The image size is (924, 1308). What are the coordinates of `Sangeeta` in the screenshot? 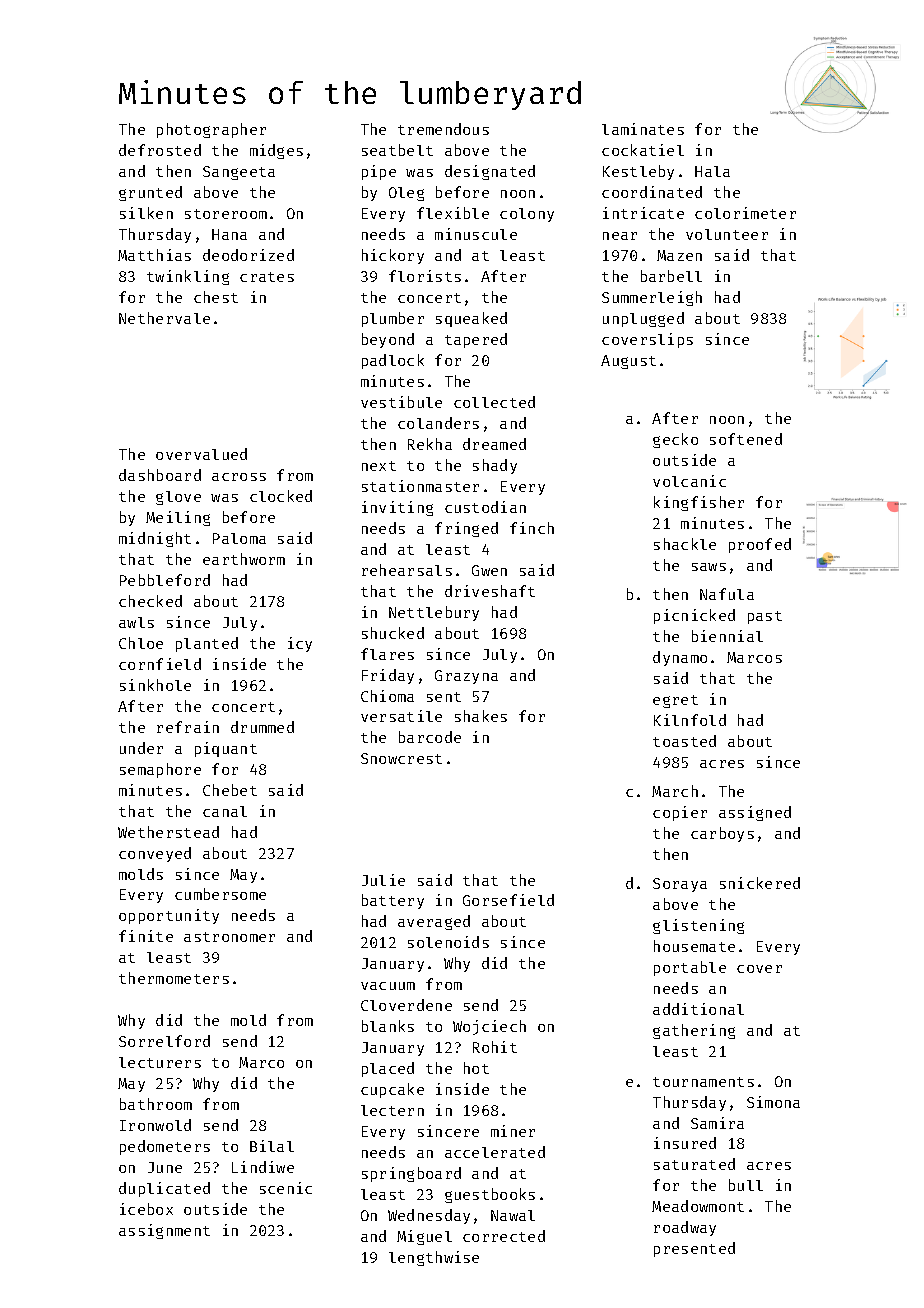 It's located at (239, 173).
